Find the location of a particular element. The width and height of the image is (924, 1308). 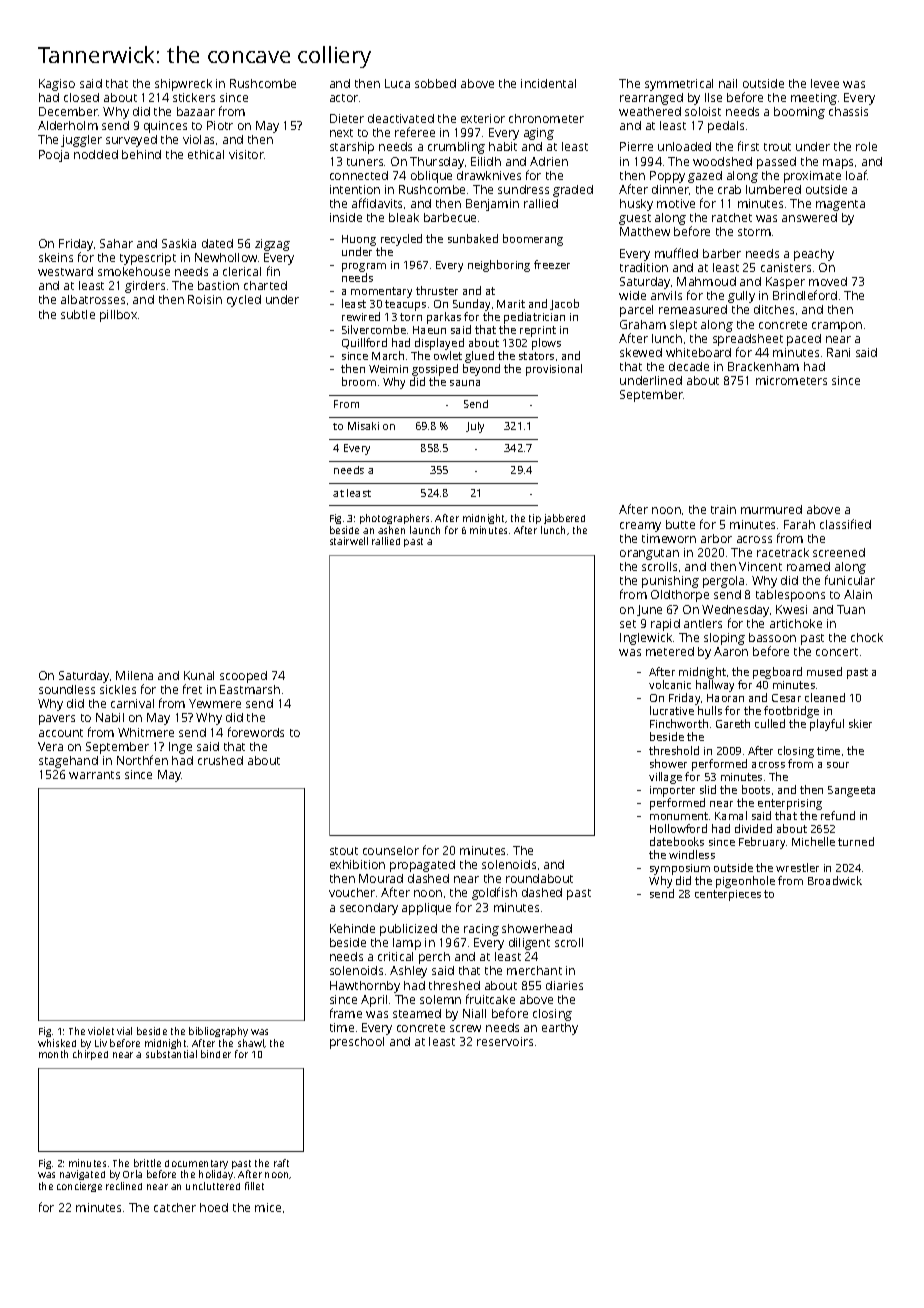

role is located at coordinates (866, 146).
